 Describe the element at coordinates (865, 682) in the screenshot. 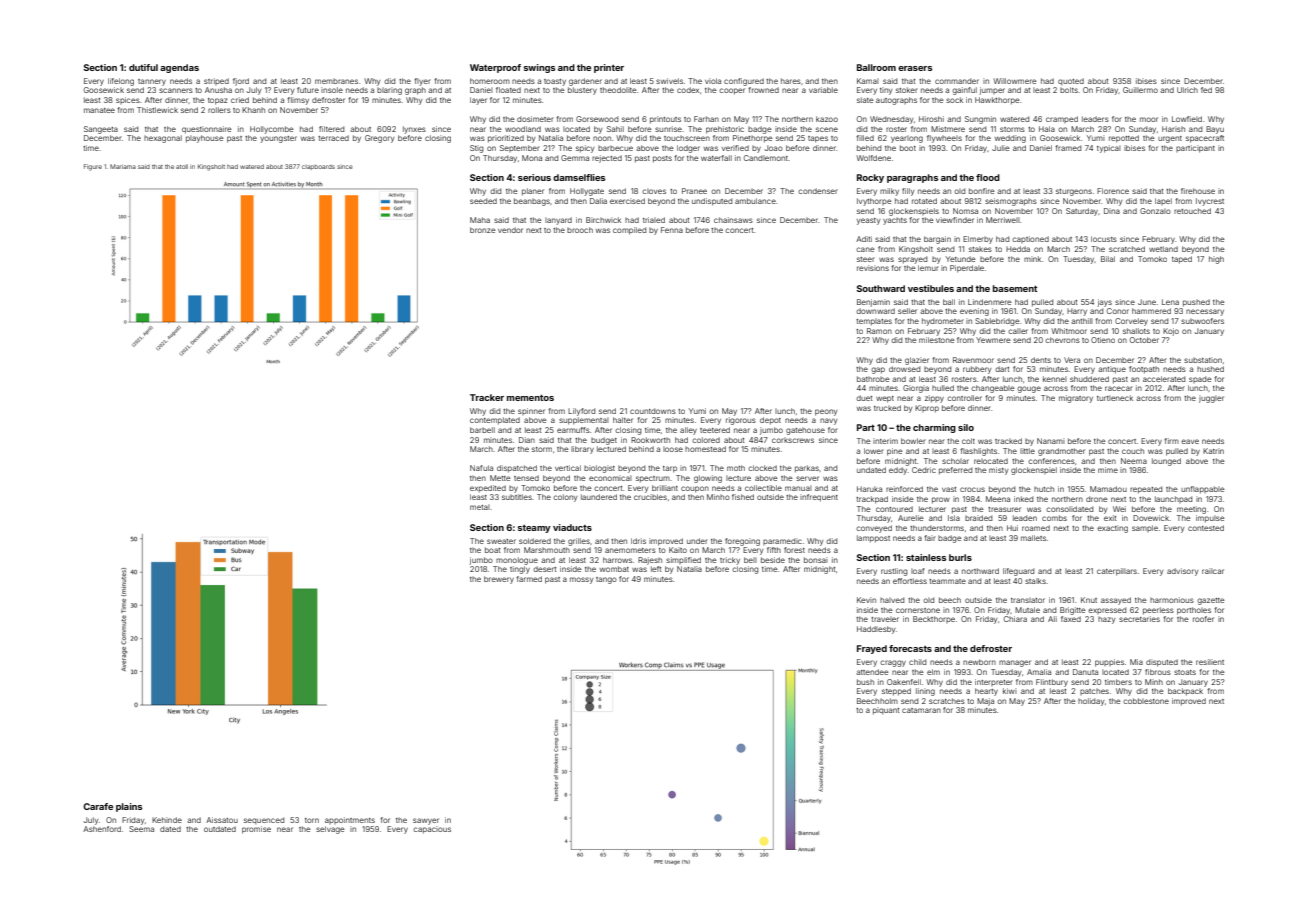

I see `bush` at that location.
